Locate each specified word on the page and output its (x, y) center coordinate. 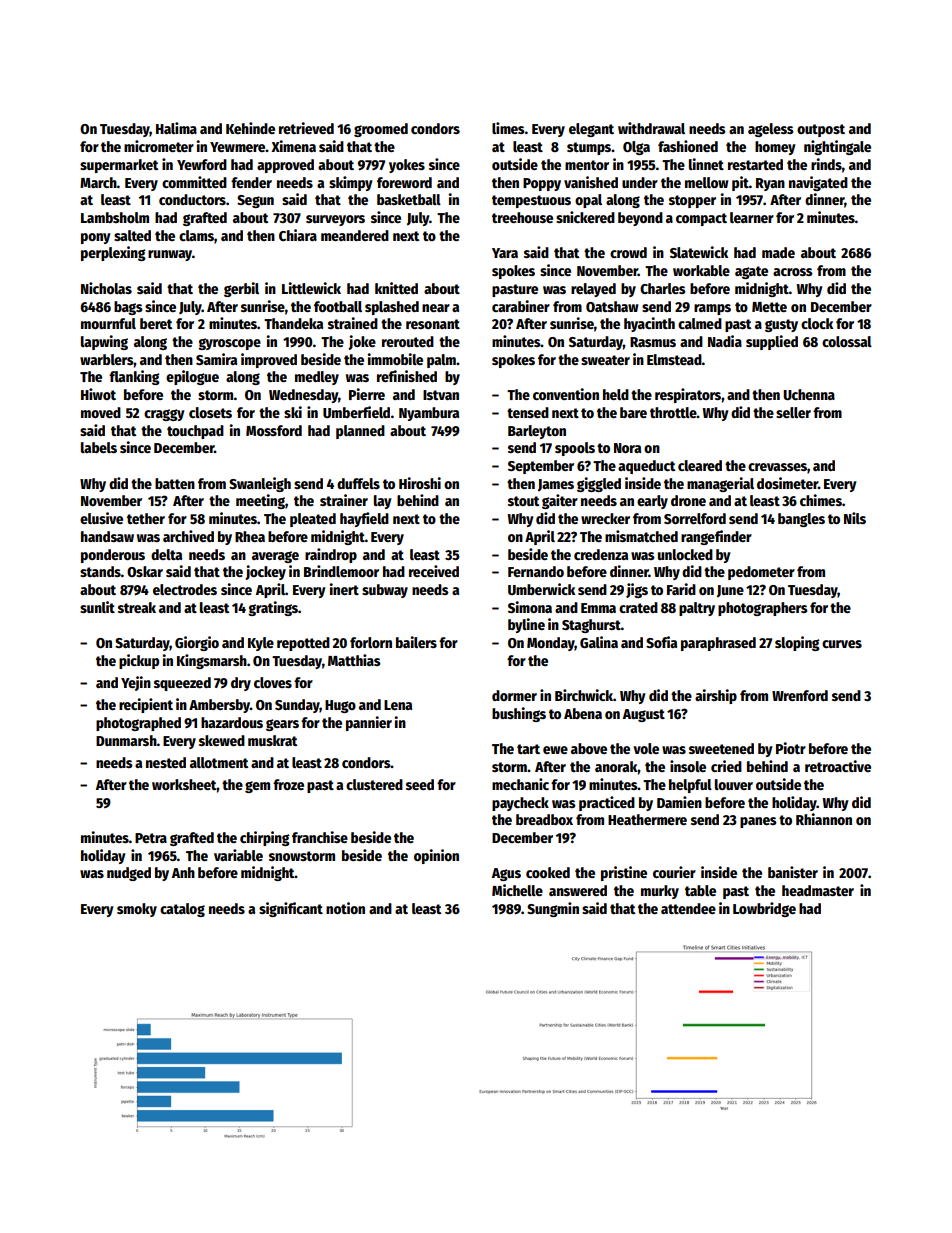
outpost (821, 130)
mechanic (520, 784)
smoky (137, 910)
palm (441, 361)
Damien (679, 802)
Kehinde (250, 128)
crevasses (777, 467)
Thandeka (293, 323)
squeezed (182, 684)
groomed (381, 130)
